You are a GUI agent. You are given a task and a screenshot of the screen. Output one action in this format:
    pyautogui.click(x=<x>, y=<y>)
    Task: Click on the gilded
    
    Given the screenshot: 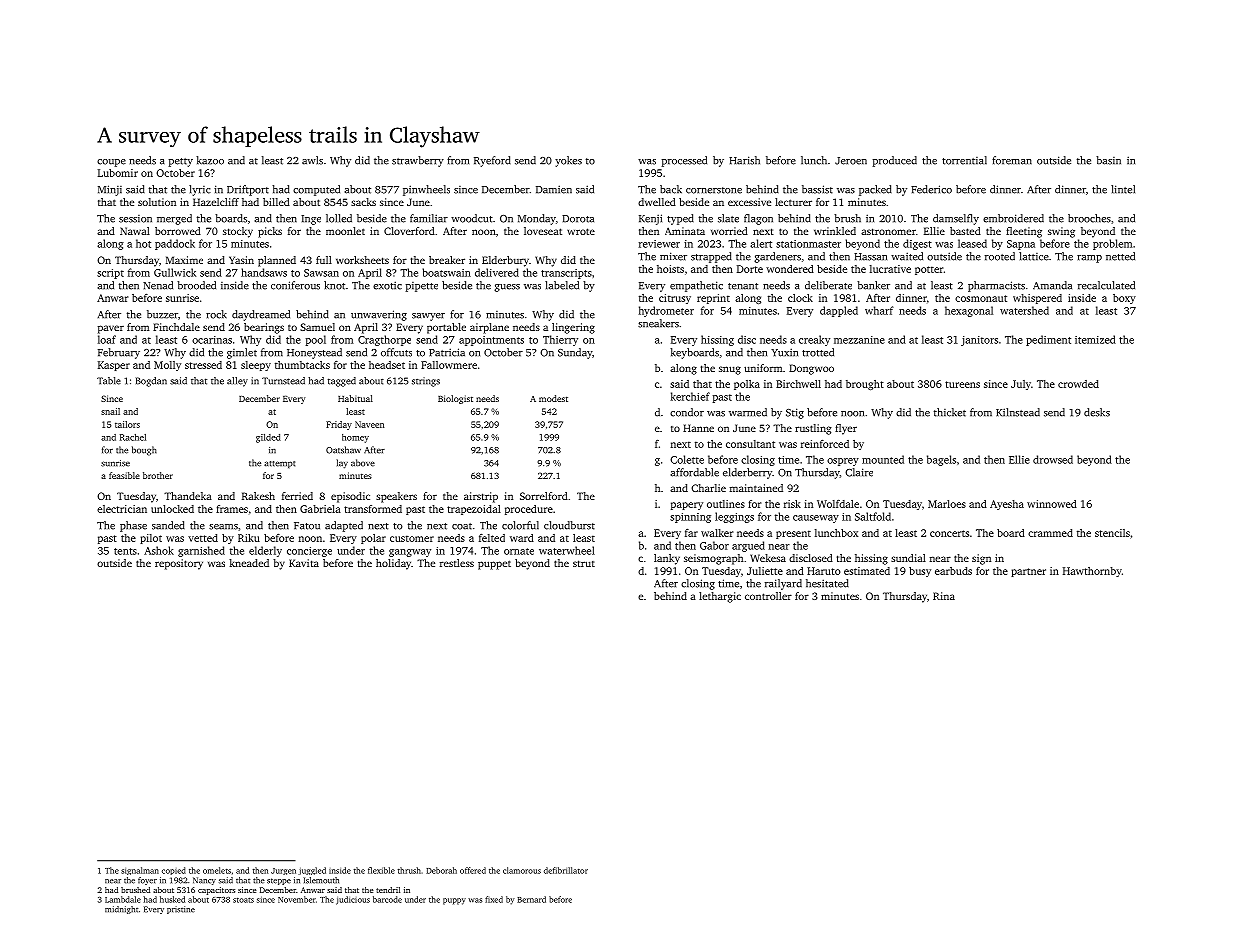 What is the action you would take?
    pyautogui.click(x=268, y=438)
